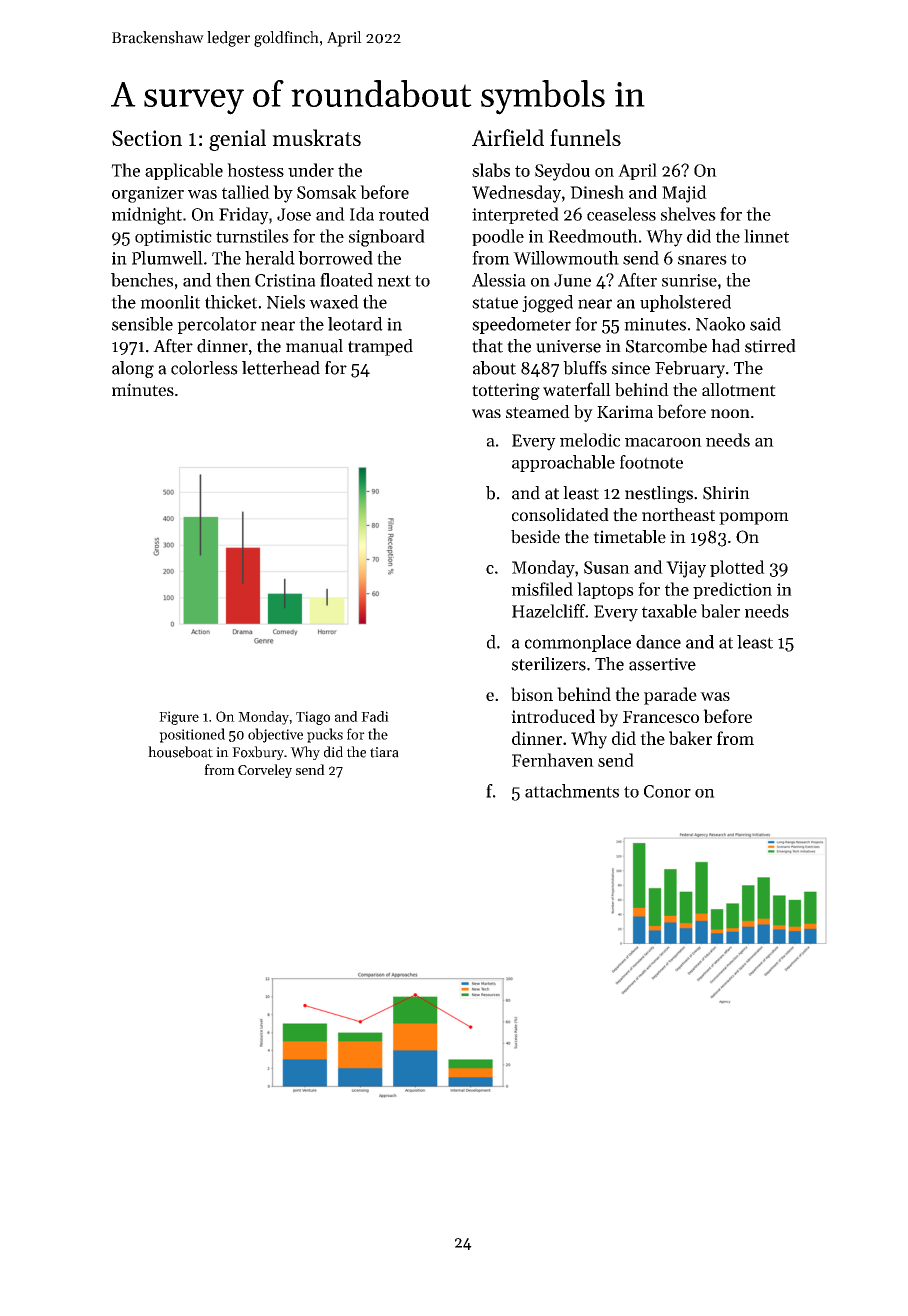 This image has height=1316, width=908. What do you see at coordinates (147, 138) in the image?
I see `Section` at bounding box center [147, 138].
